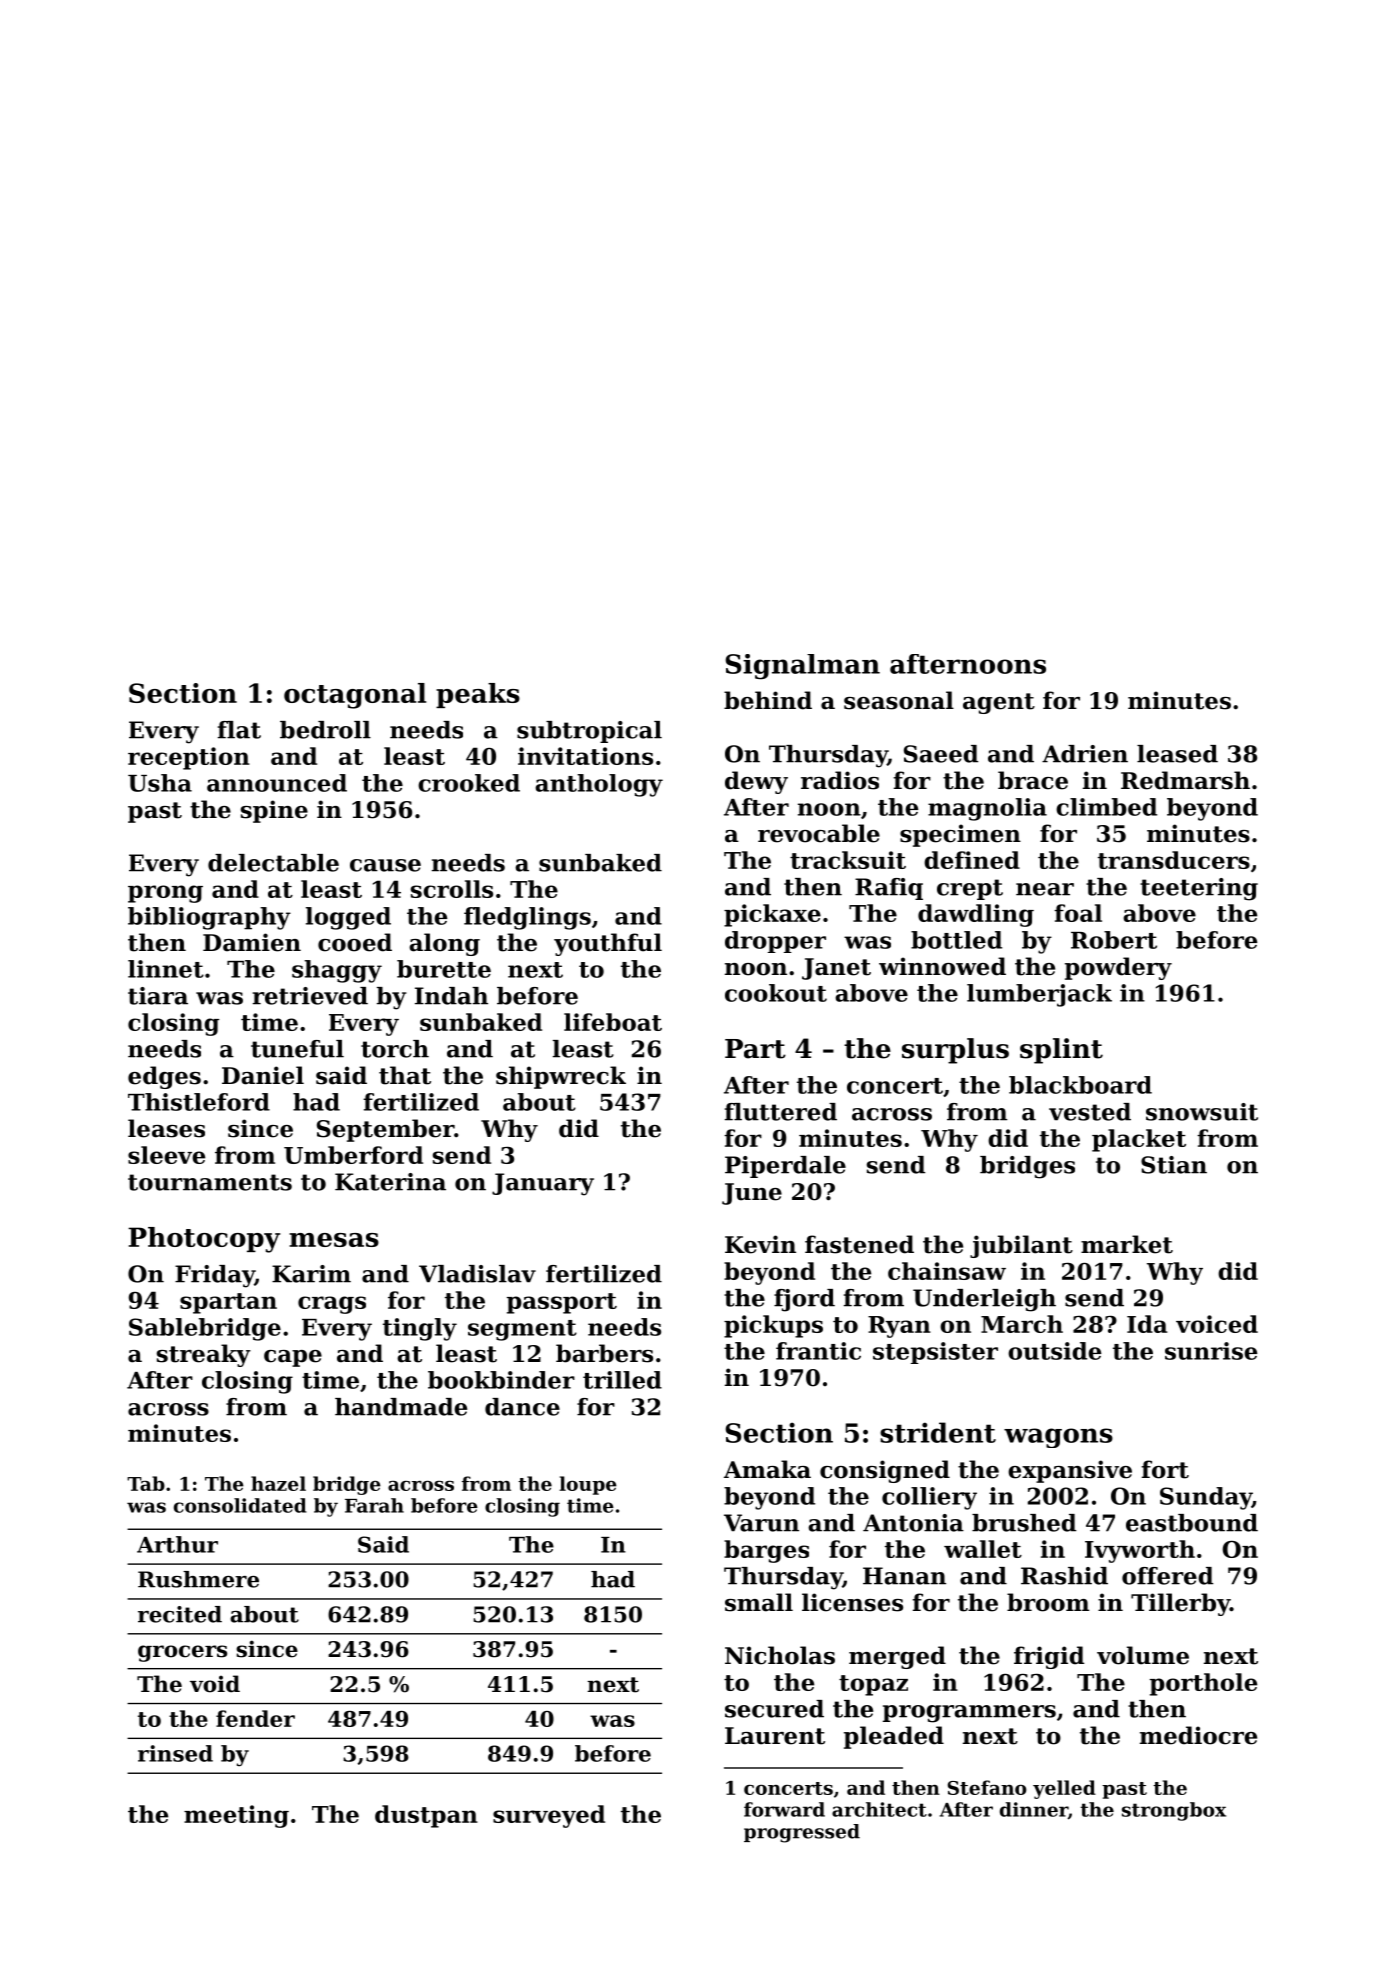 Image resolution: width=1386 pixels, height=1969 pixels. I want to click on Tillerby, so click(1180, 1604).
